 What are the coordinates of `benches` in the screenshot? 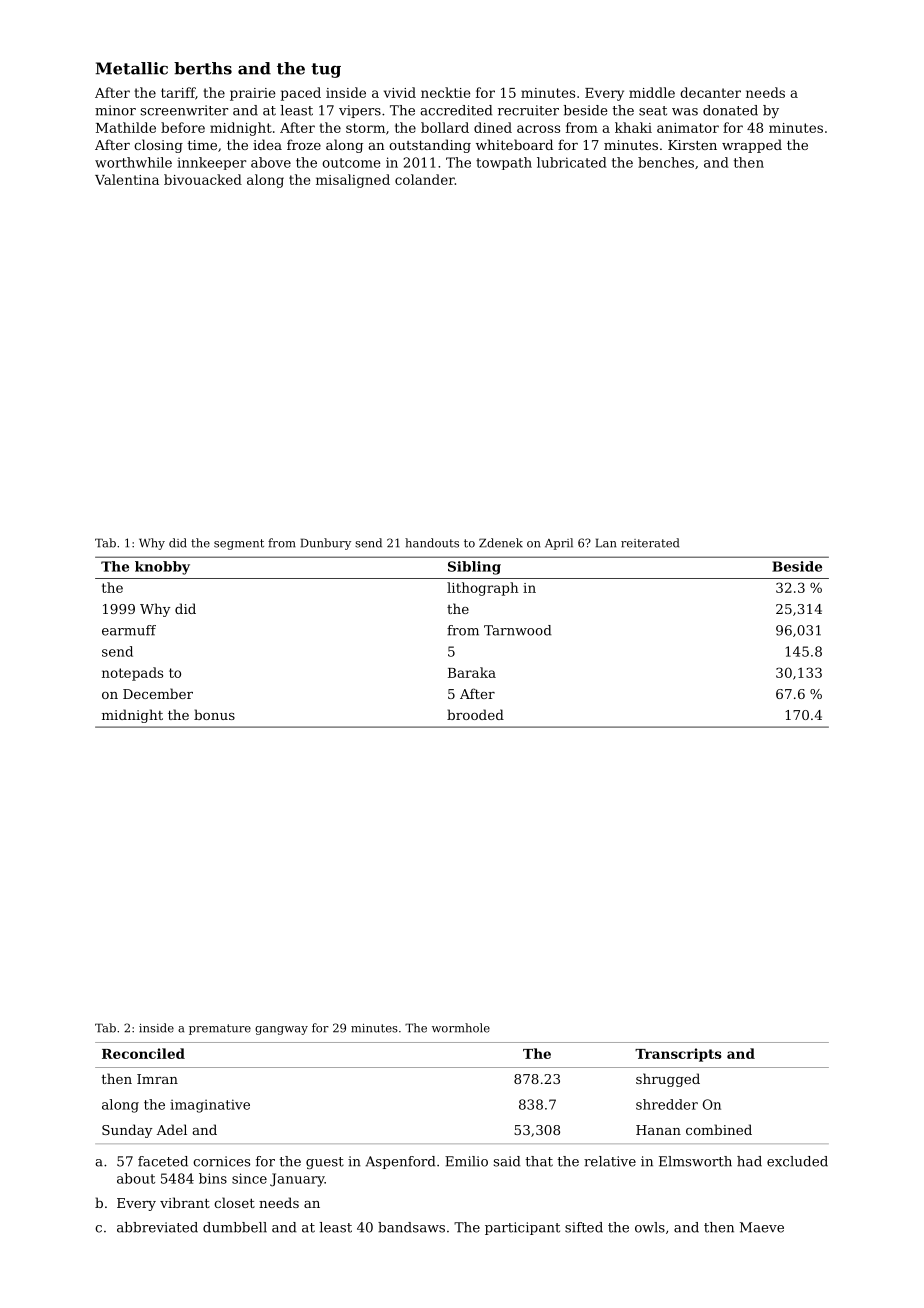 It's located at (666, 162).
